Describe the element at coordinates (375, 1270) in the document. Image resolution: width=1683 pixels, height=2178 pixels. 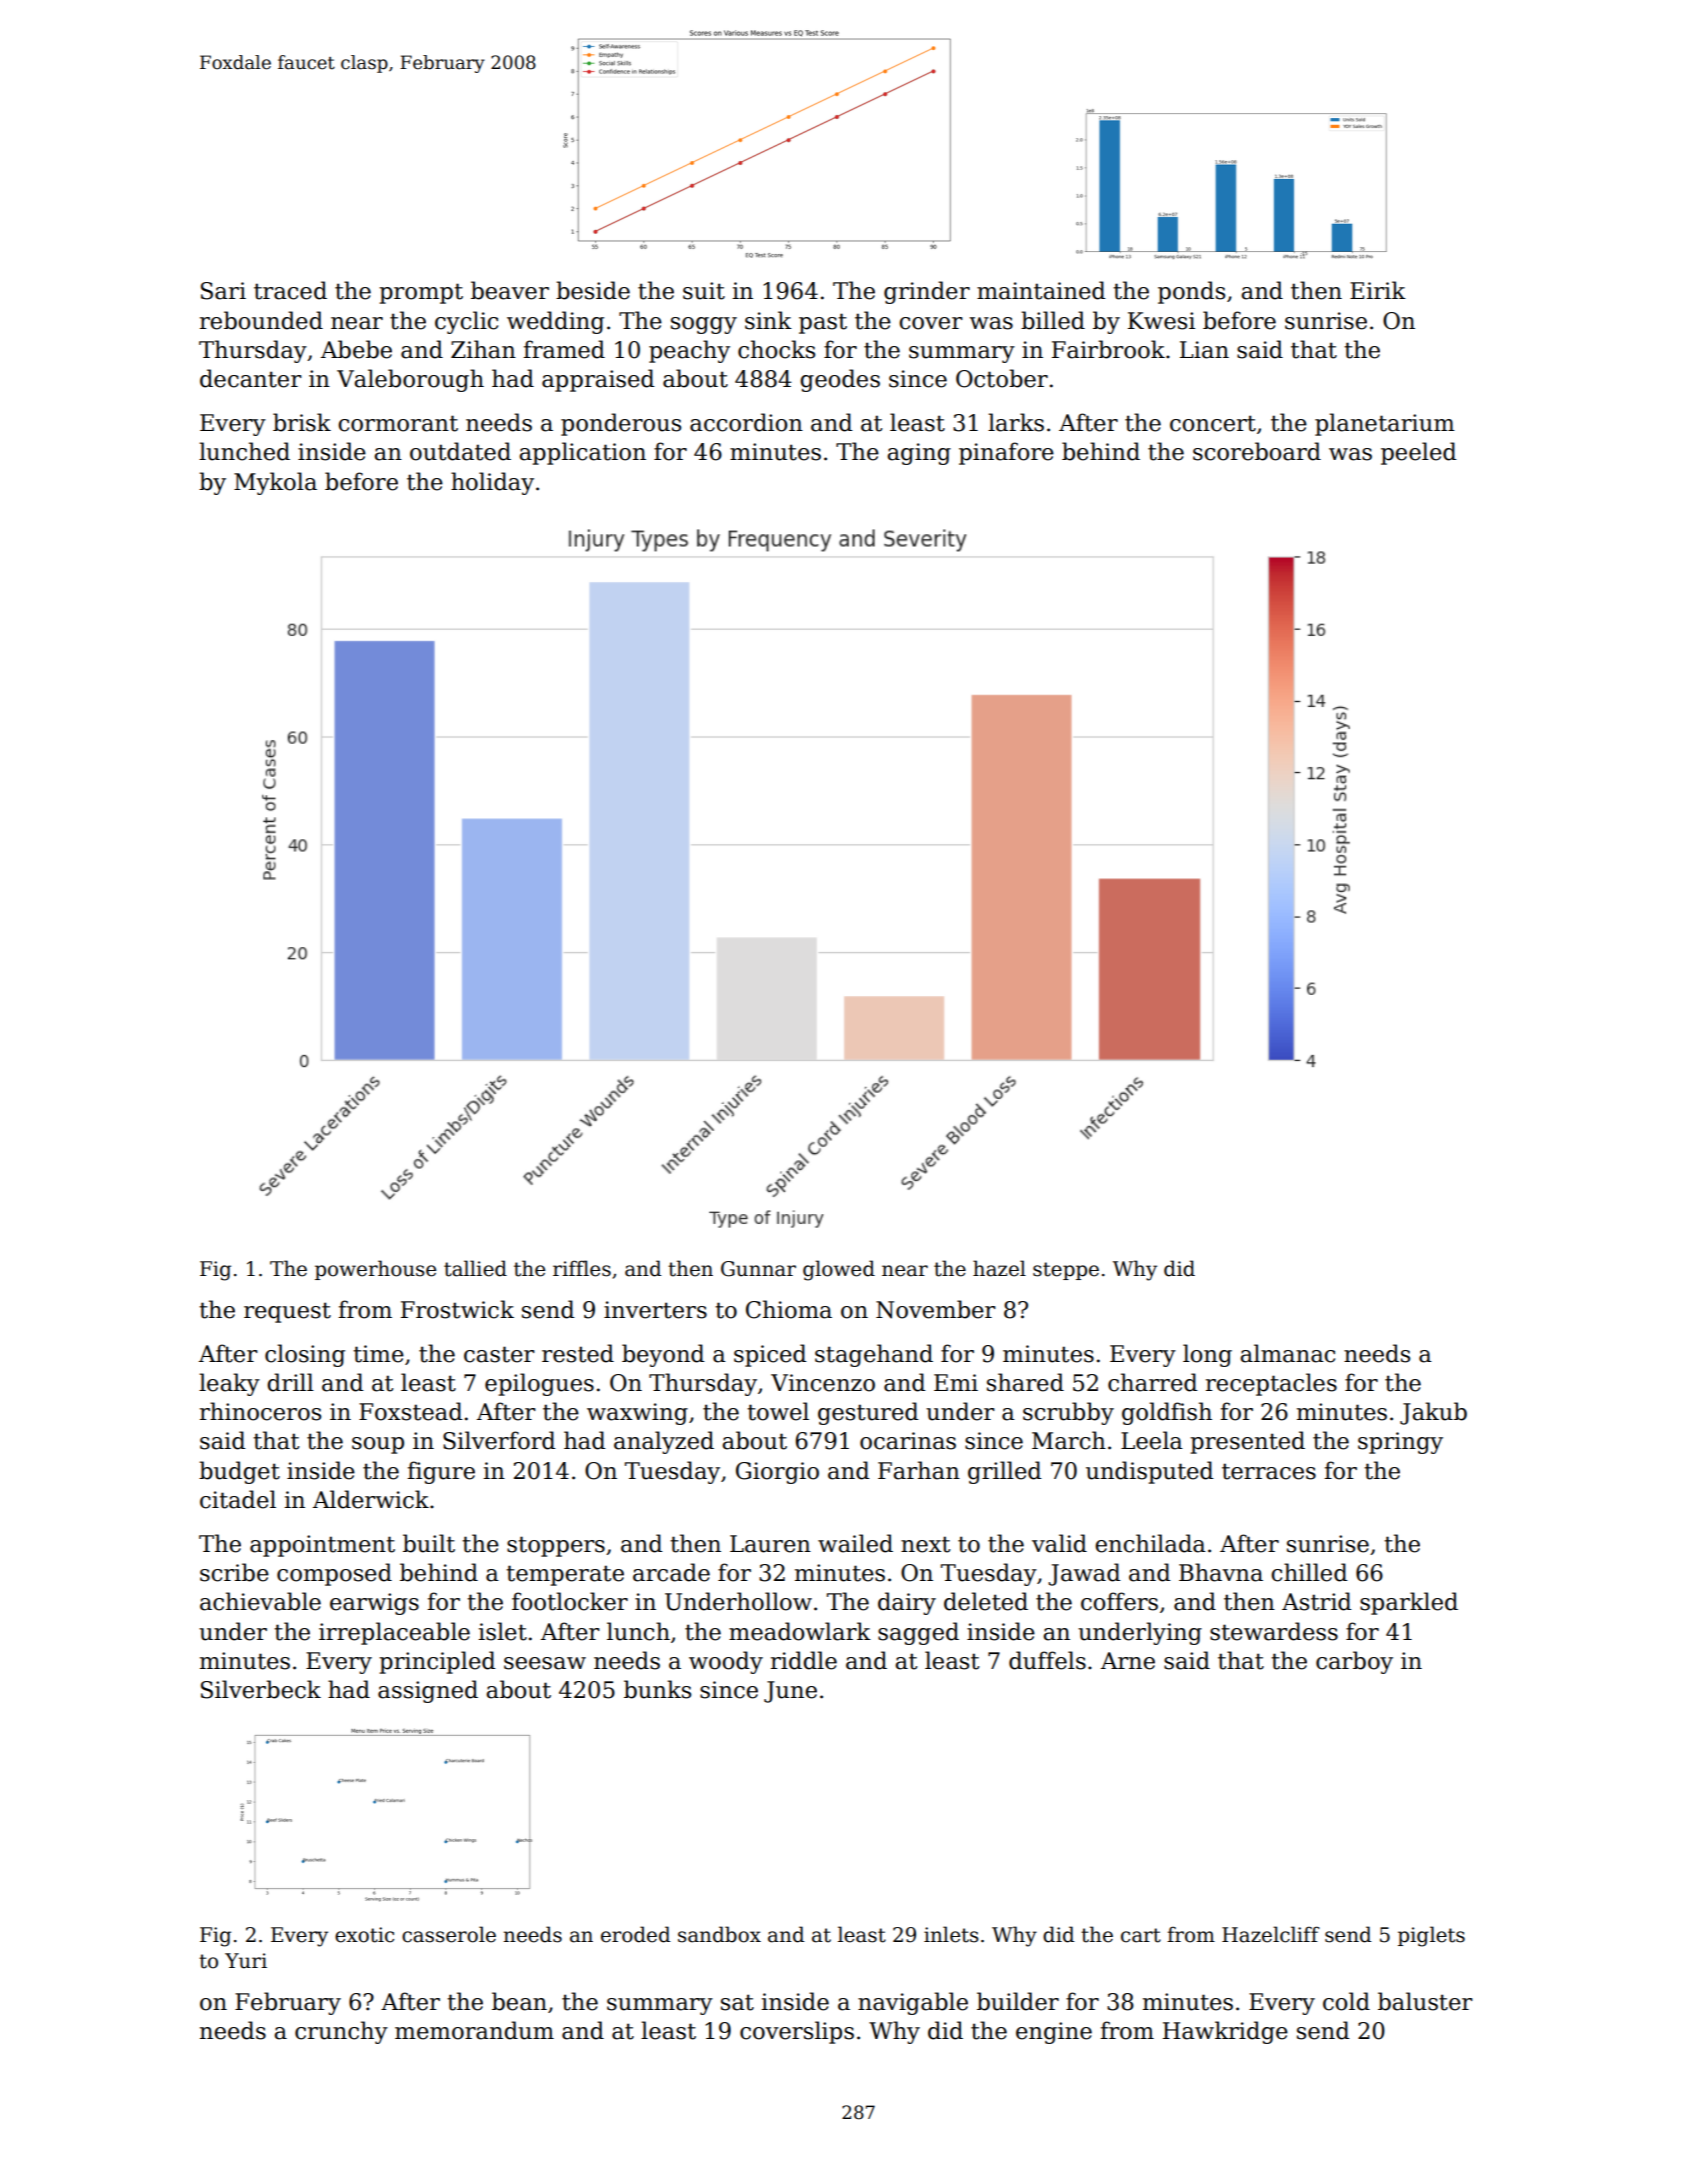
I see `powerhouse` at that location.
